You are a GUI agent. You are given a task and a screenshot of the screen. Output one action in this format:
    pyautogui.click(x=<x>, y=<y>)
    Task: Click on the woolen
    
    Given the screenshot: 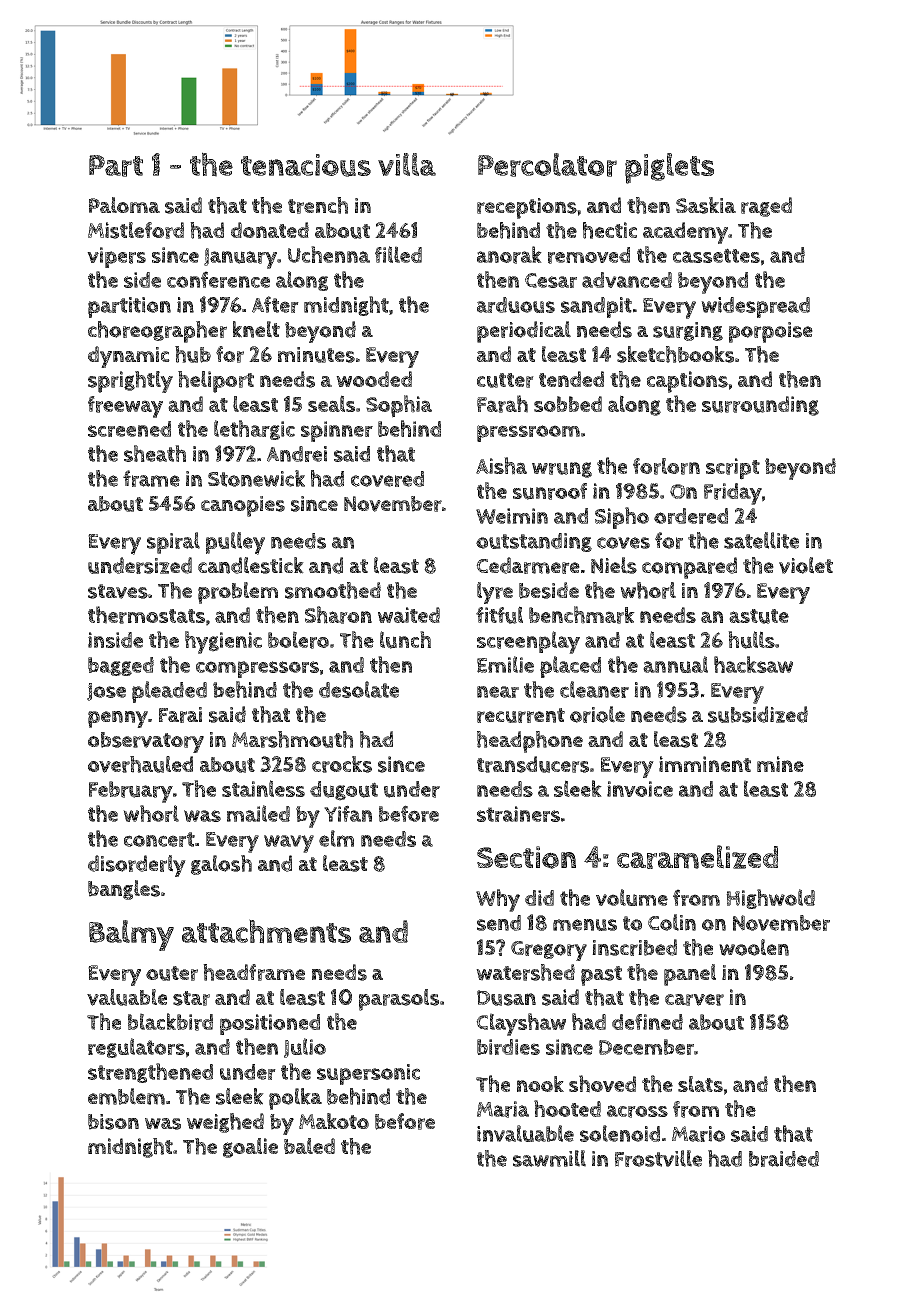 What is the action you would take?
    pyautogui.click(x=754, y=947)
